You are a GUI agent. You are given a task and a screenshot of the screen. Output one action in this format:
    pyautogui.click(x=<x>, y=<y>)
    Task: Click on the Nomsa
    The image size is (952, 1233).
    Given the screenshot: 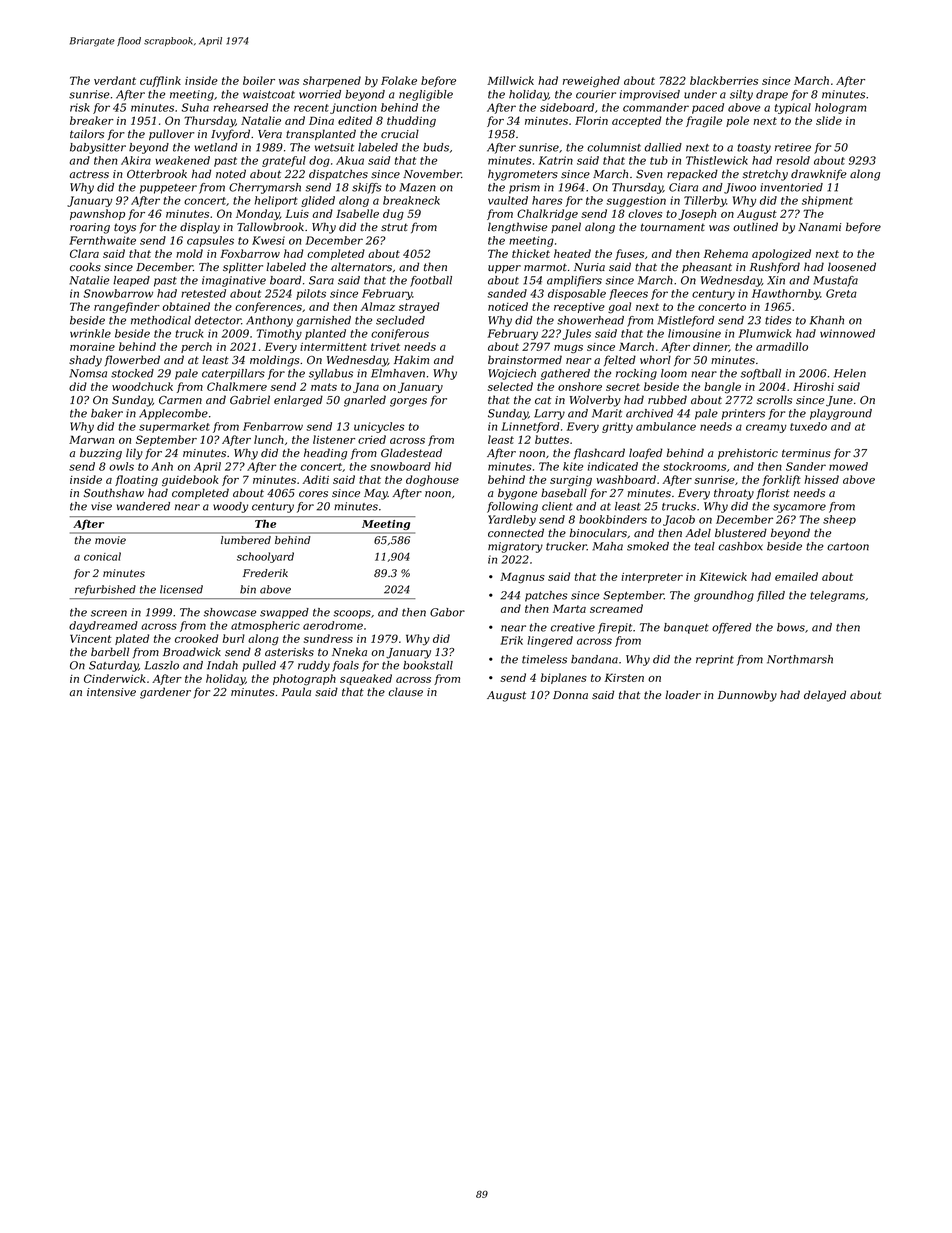 What is the action you would take?
    pyautogui.click(x=88, y=373)
